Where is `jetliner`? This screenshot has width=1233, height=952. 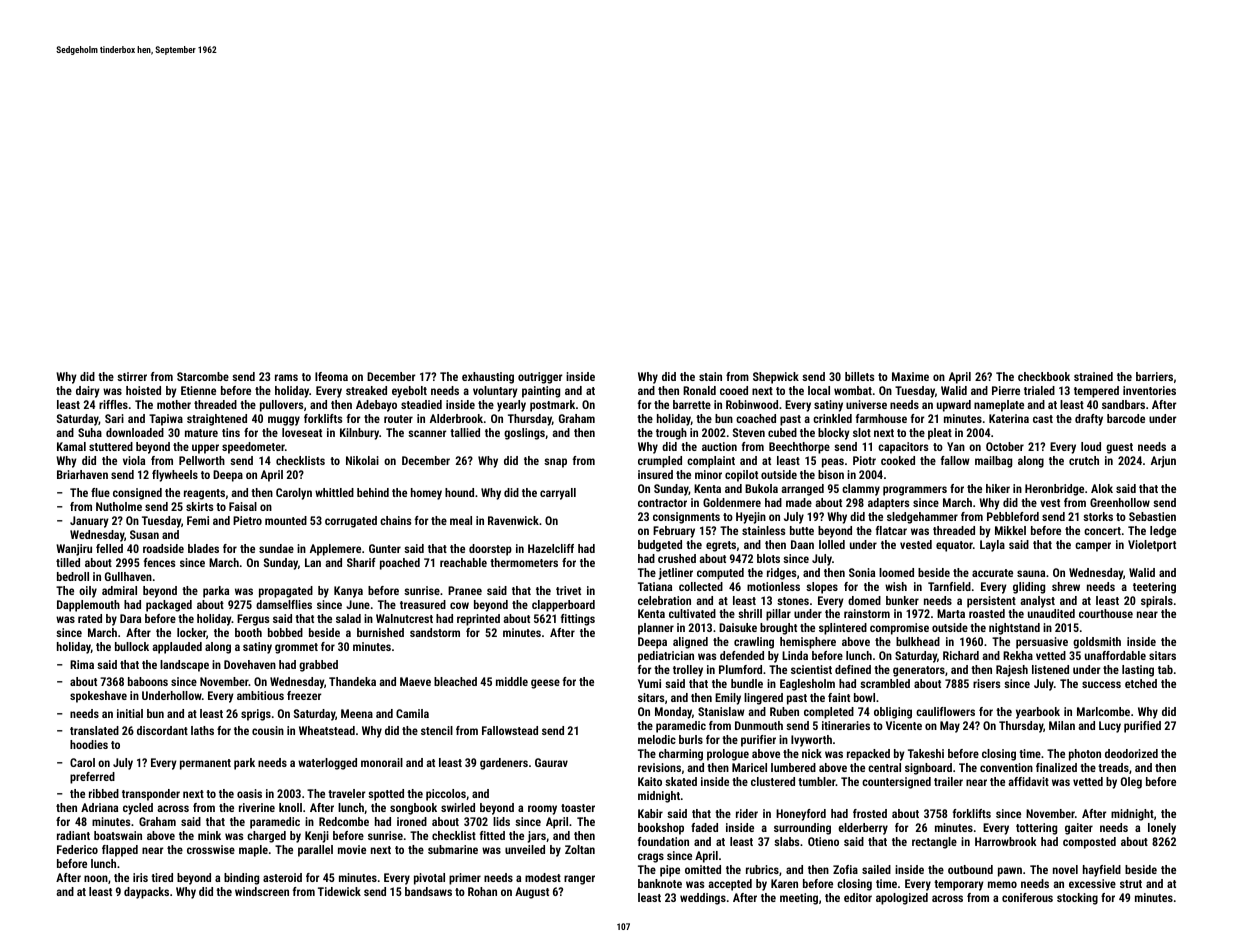 jetliner is located at coordinates (675, 574).
